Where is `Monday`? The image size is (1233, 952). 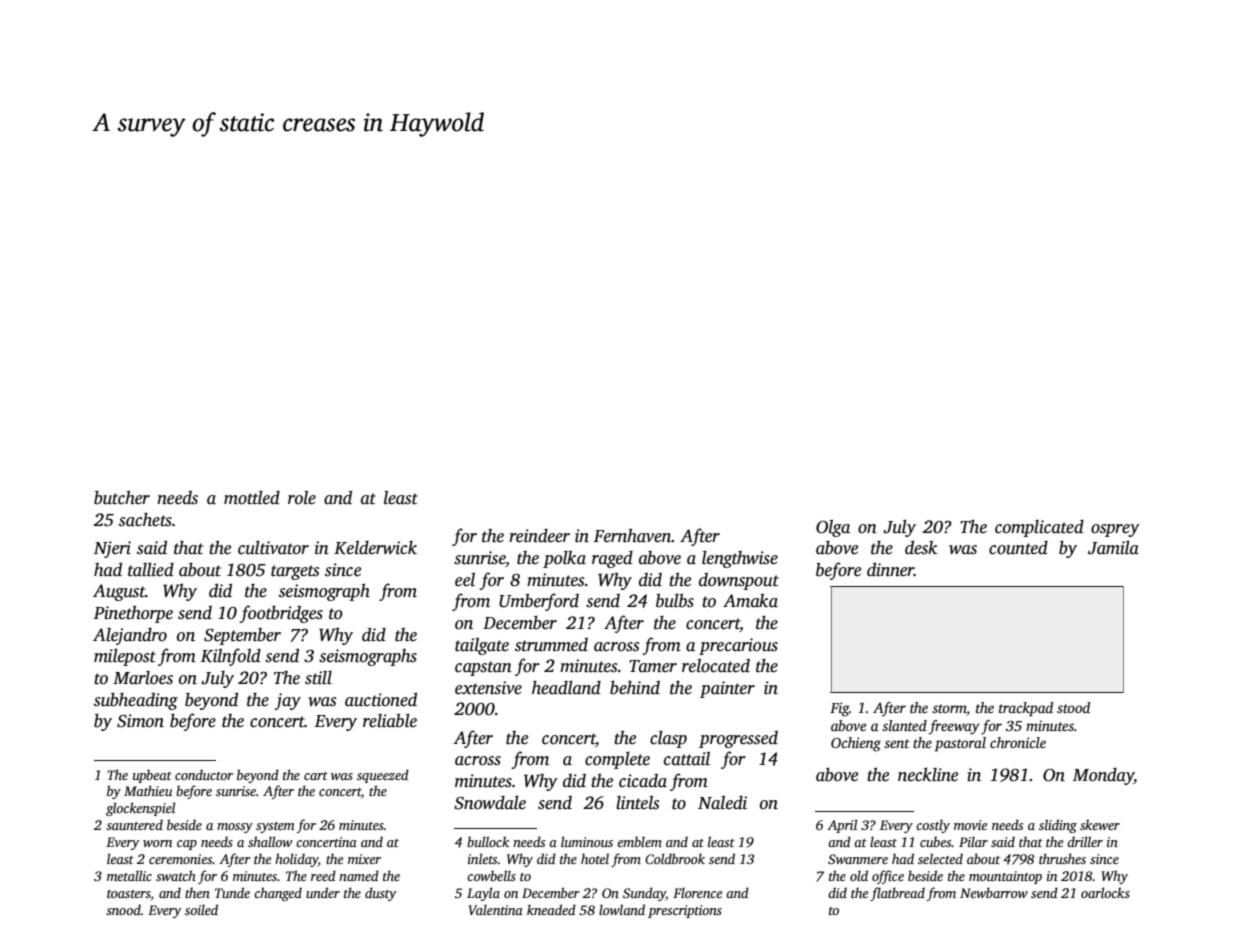 Monday is located at coordinates (1103, 776).
